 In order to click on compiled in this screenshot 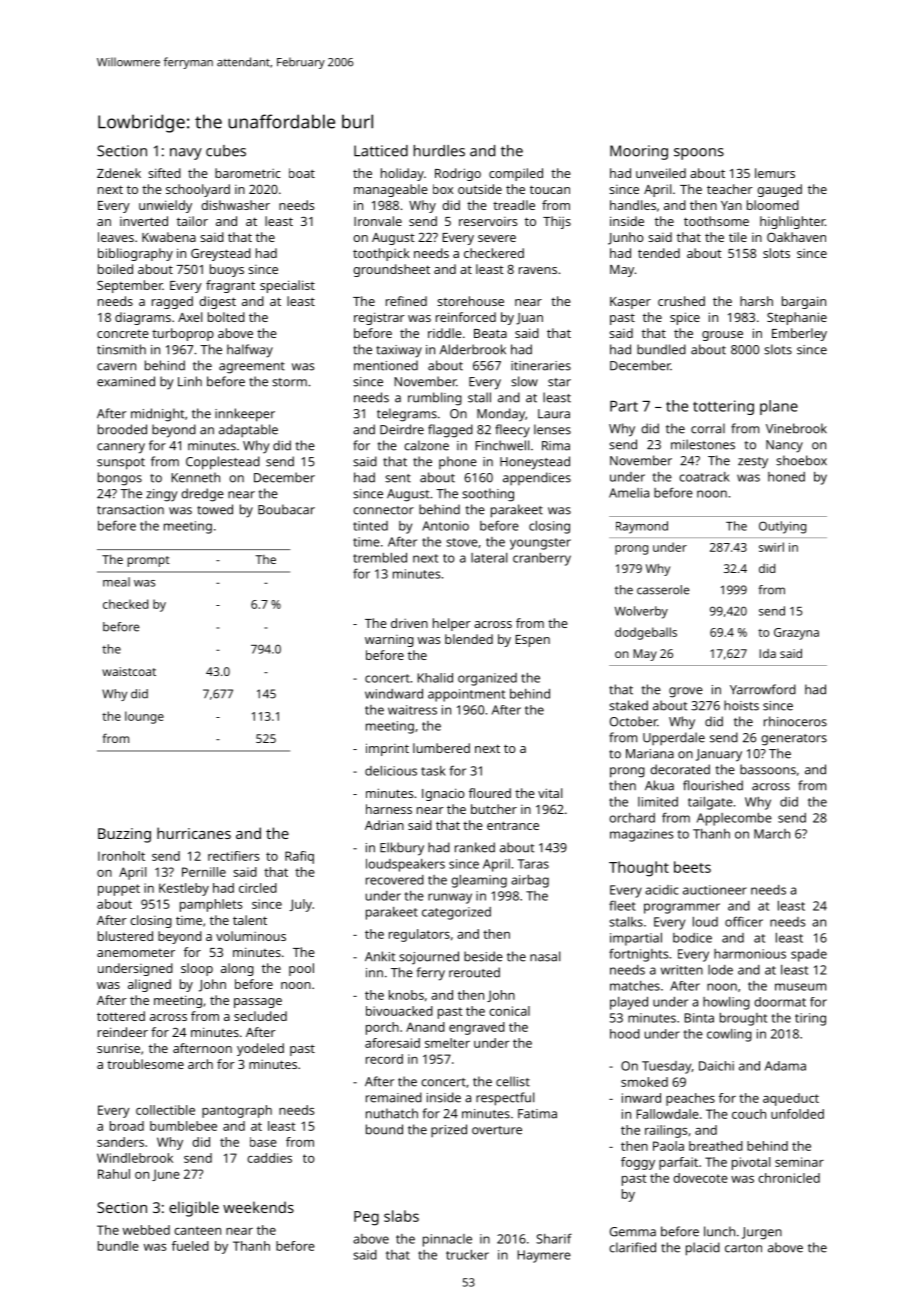, I will do `click(516, 174)`.
